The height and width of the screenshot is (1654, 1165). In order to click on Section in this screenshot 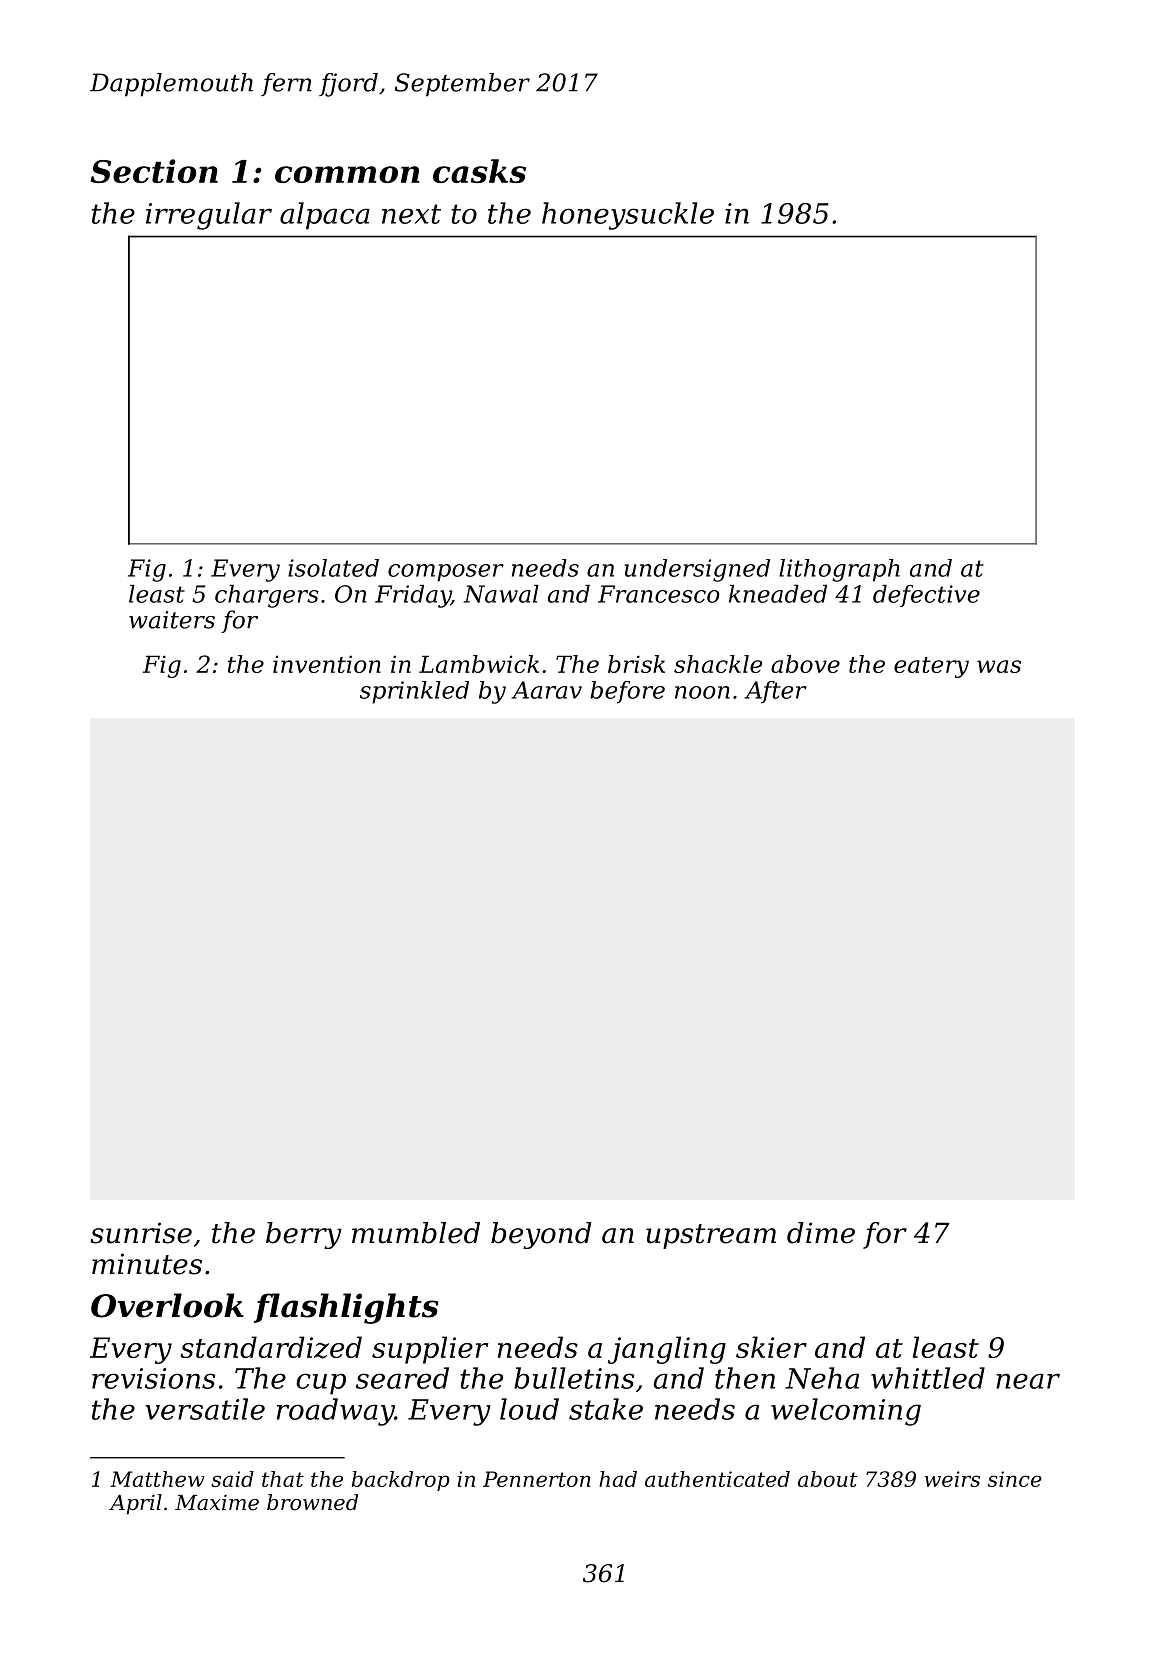, I will do `click(154, 171)`.
